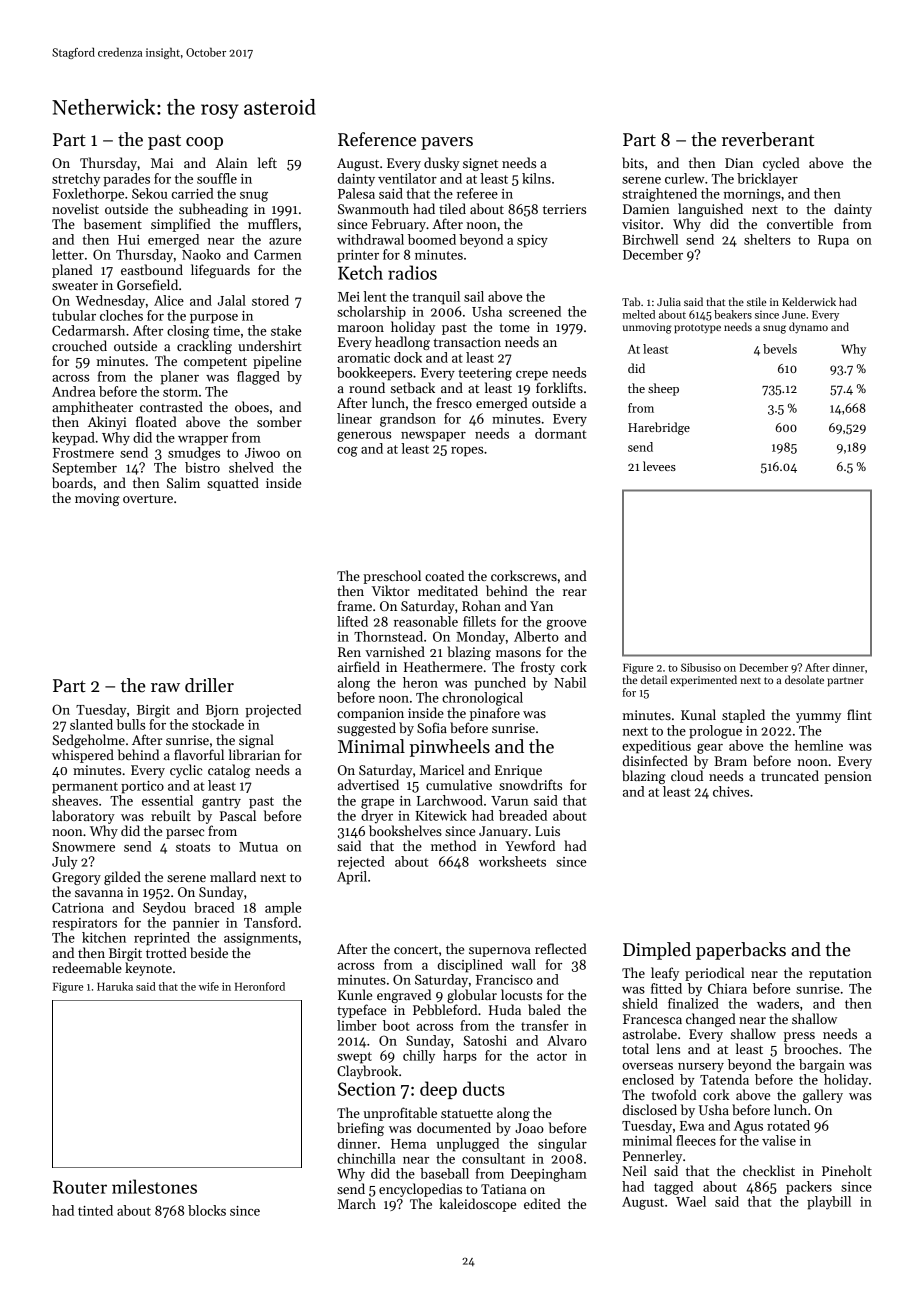  I want to click on gantry, so click(221, 803).
